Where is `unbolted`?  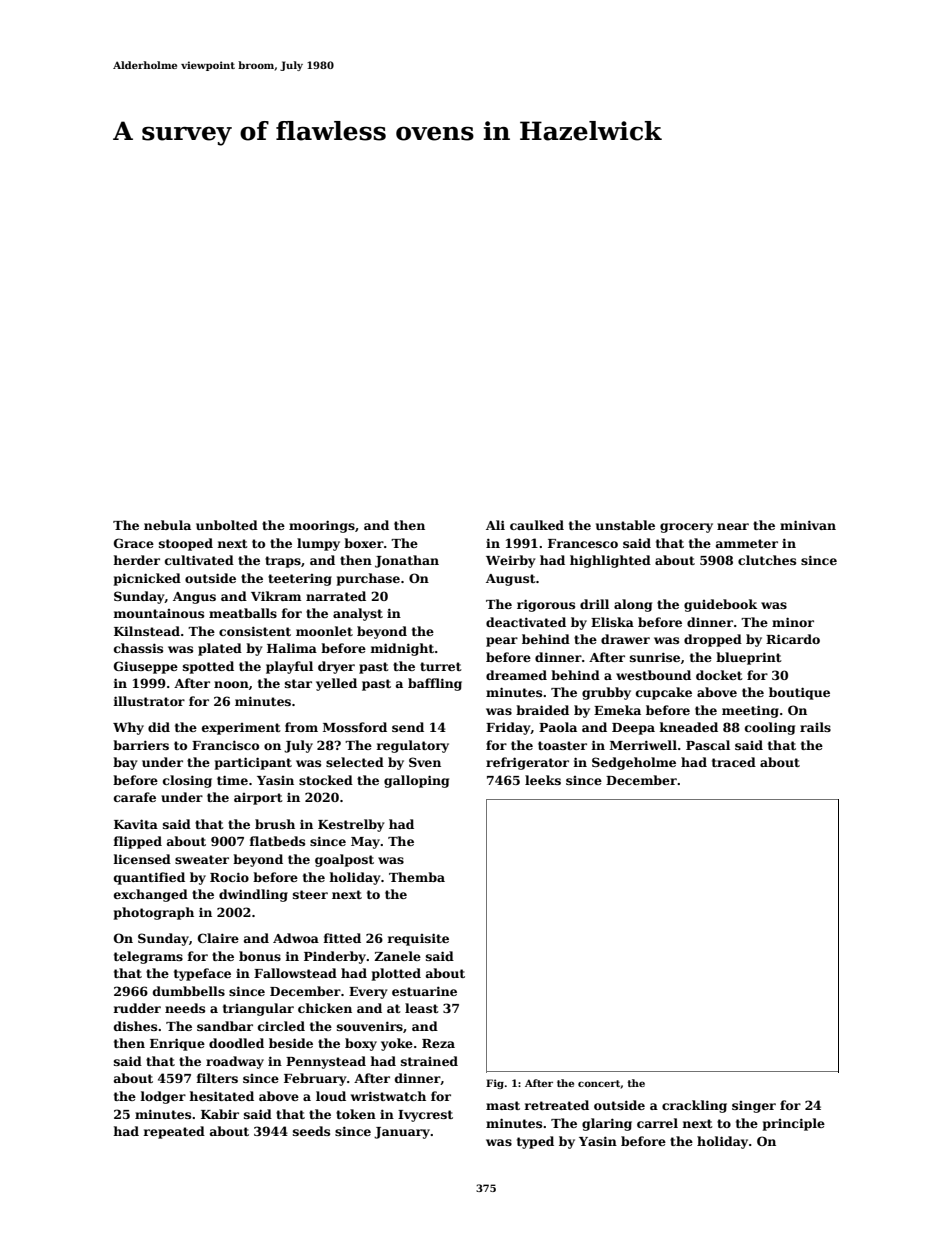
unbolted is located at coordinates (227, 525).
